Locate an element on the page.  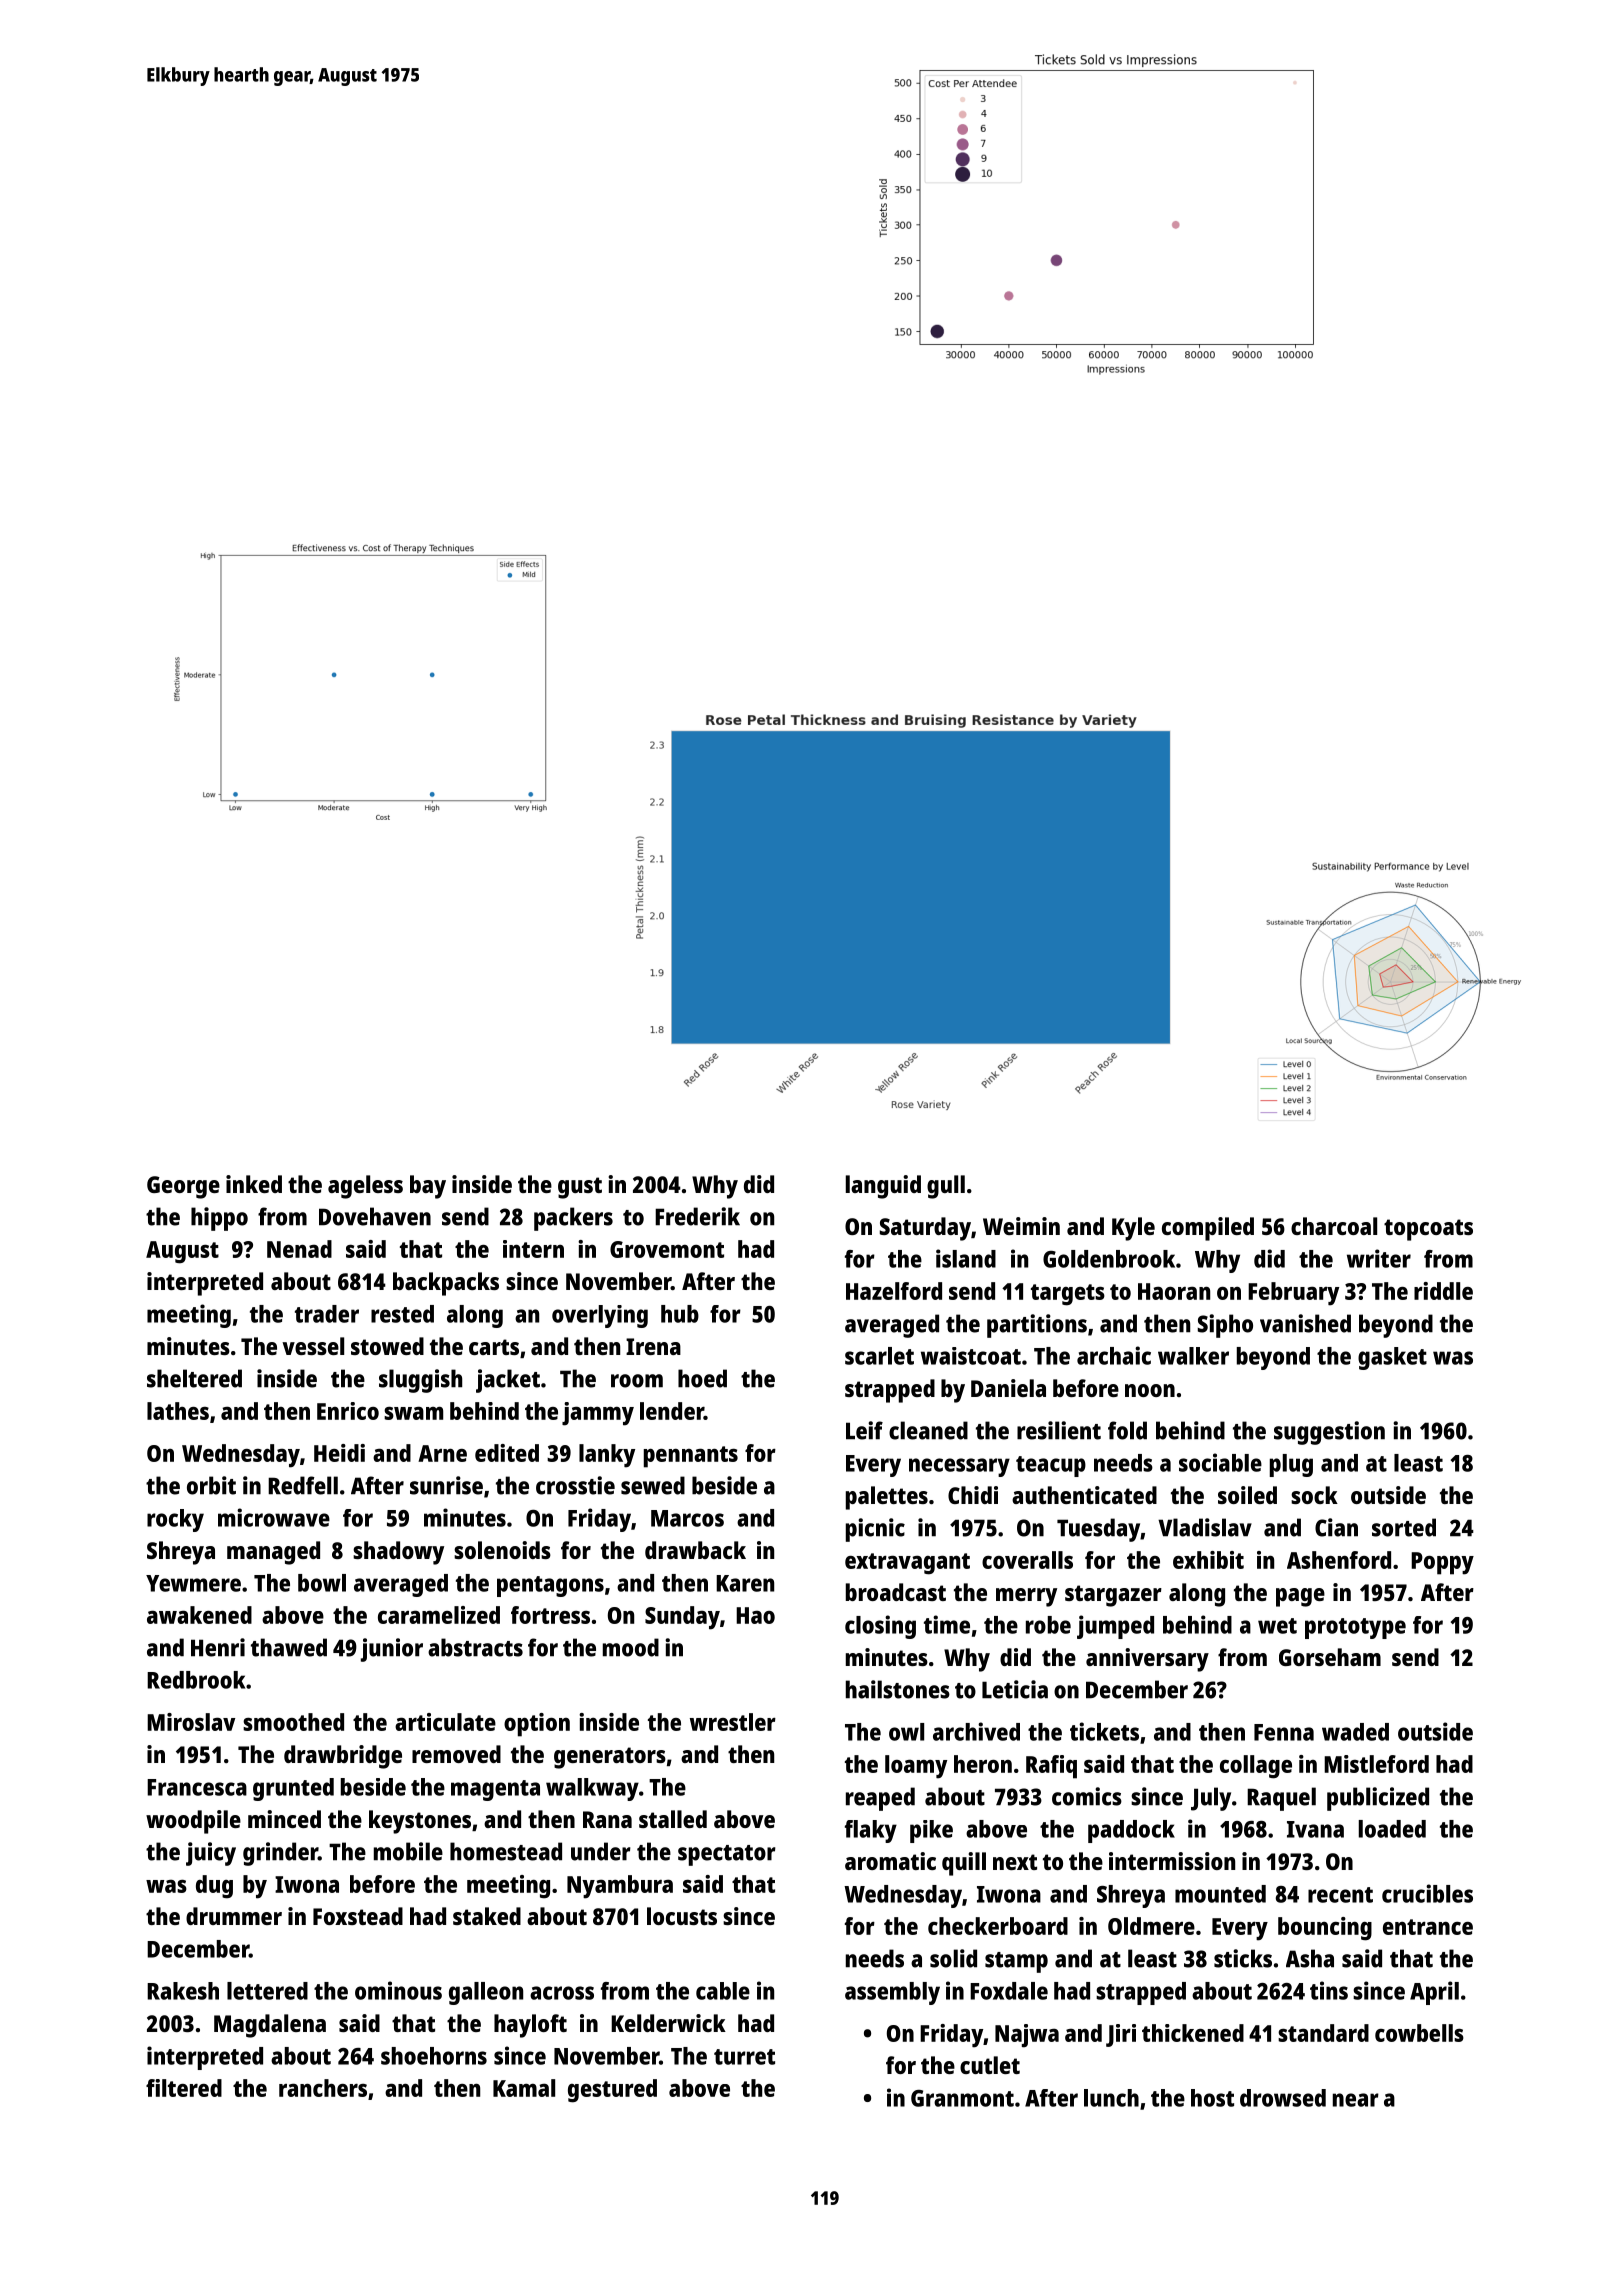
mood is located at coordinates (631, 1647).
